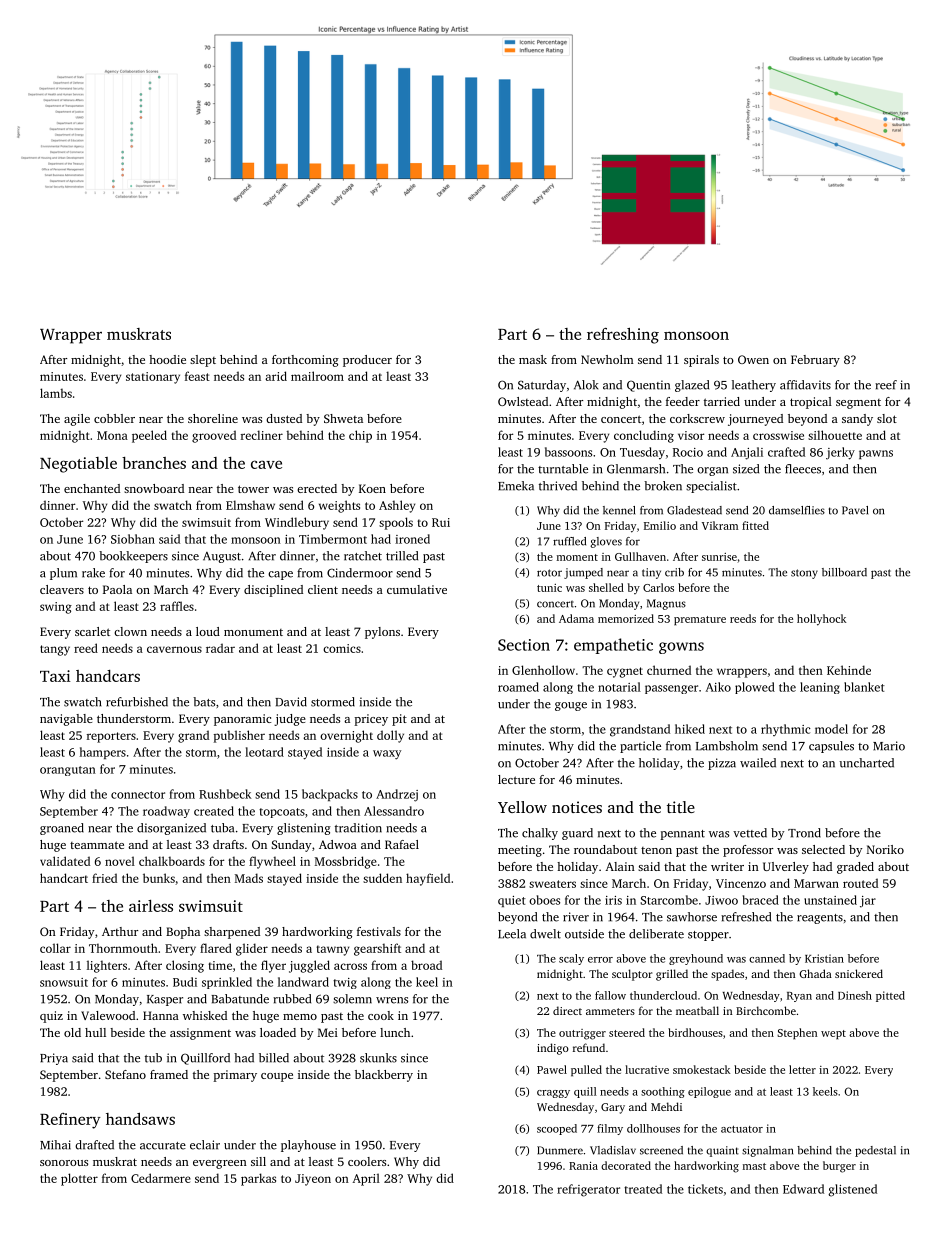 This image has width=952, height=1233. What do you see at coordinates (545, 934) in the image?
I see `dwelt` at bounding box center [545, 934].
